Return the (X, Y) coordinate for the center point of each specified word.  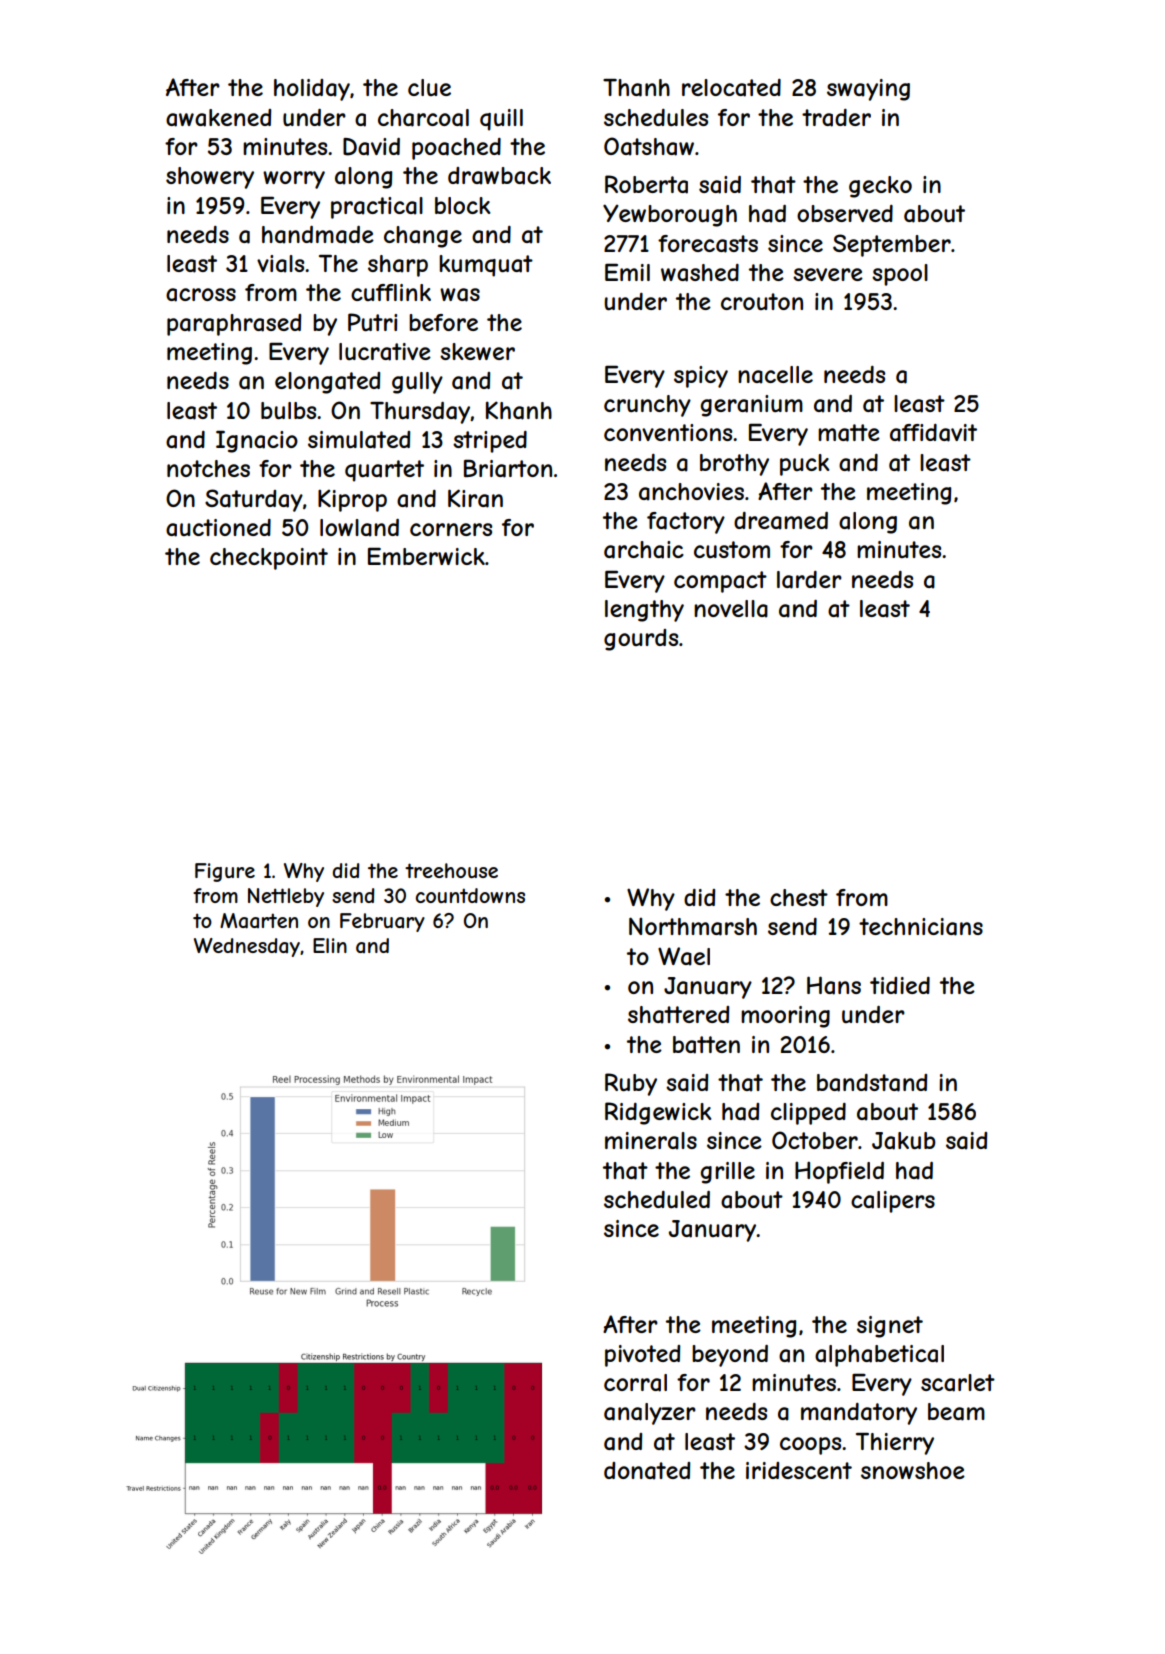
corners (451, 529)
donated (647, 1471)
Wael (684, 956)
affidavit (933, 433)
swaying (868, 90)
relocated (731, 88)
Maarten (259, 921)
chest (799, 897)
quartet (384, 471)
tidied (900, 985)
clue (429, 87)
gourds (641, 640)
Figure (225, 872)
